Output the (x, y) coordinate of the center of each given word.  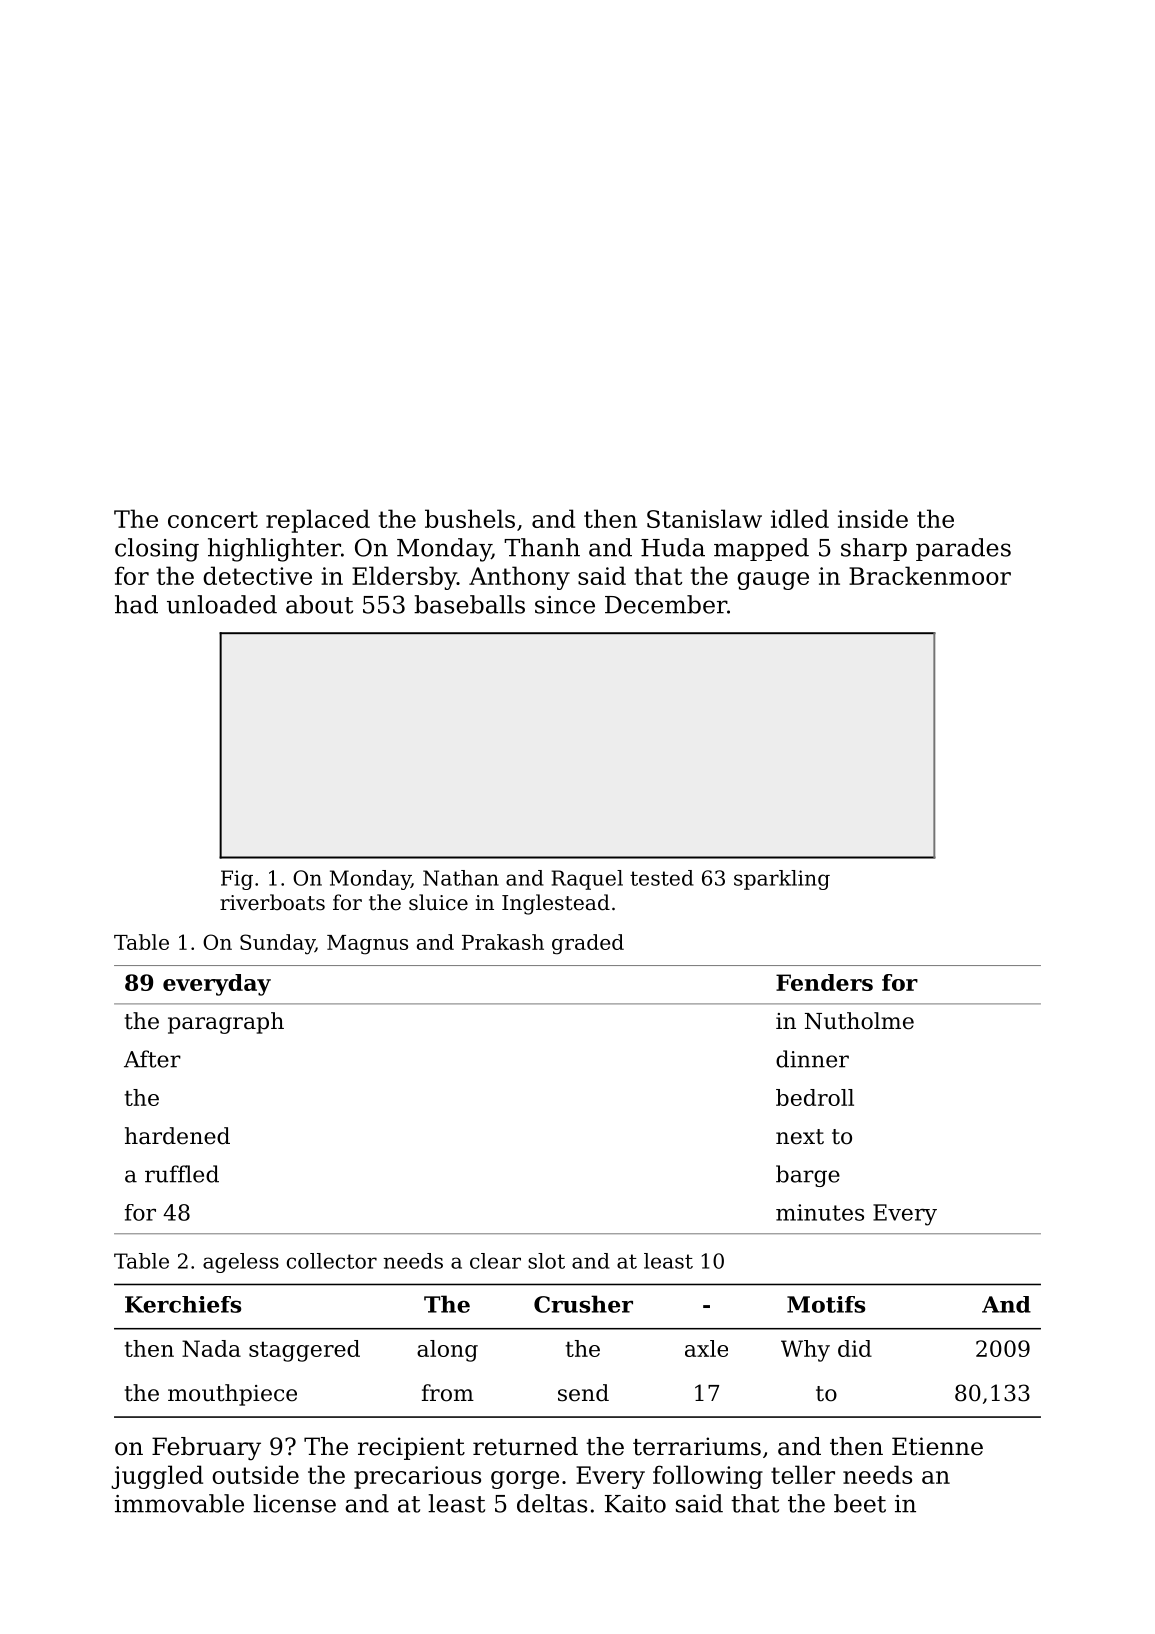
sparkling (782, 880)
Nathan (461, 878)
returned (525, 1446)
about (319, 604)
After (152, 1059)
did (855, 1348)
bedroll (815, 1097)
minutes (820, 1212)
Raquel (587, 880)
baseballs (469, 604)
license (294, 1503)
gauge (773, 581)
